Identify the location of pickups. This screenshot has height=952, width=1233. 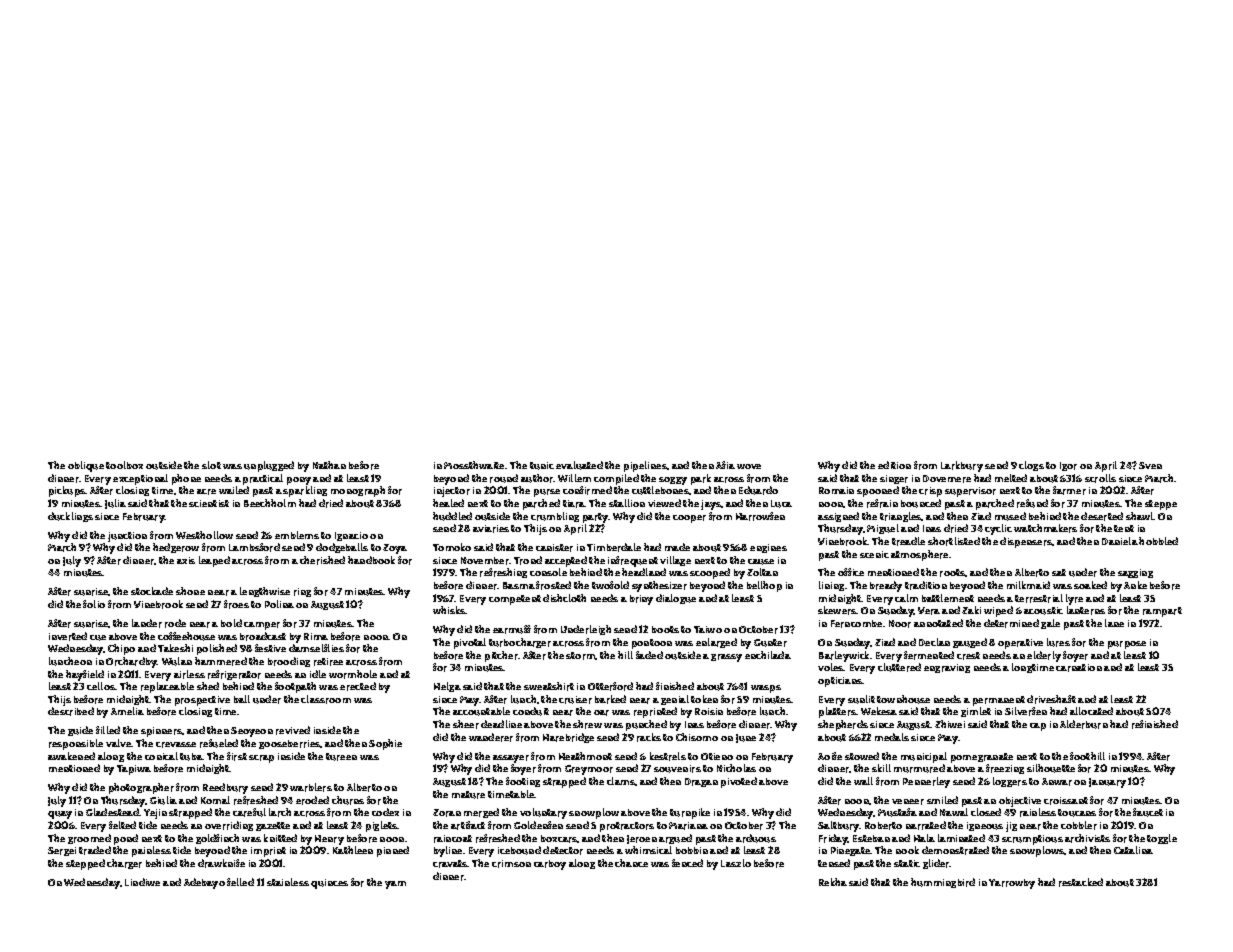
(67, 491).
